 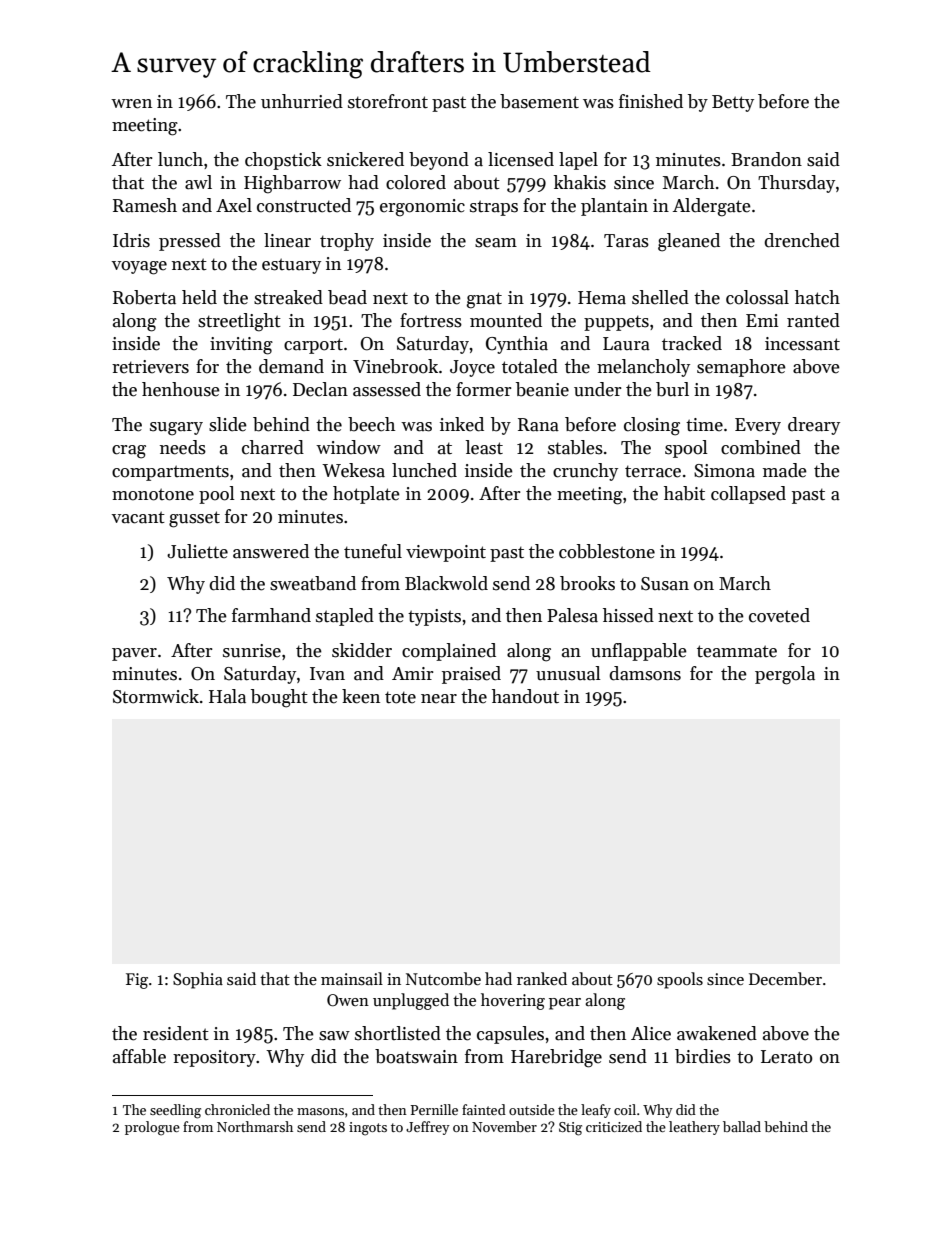 What do you see at coordinates (742, 1126) in the screenshot?
I see `ballad` at bounding box center [742, 1126].
